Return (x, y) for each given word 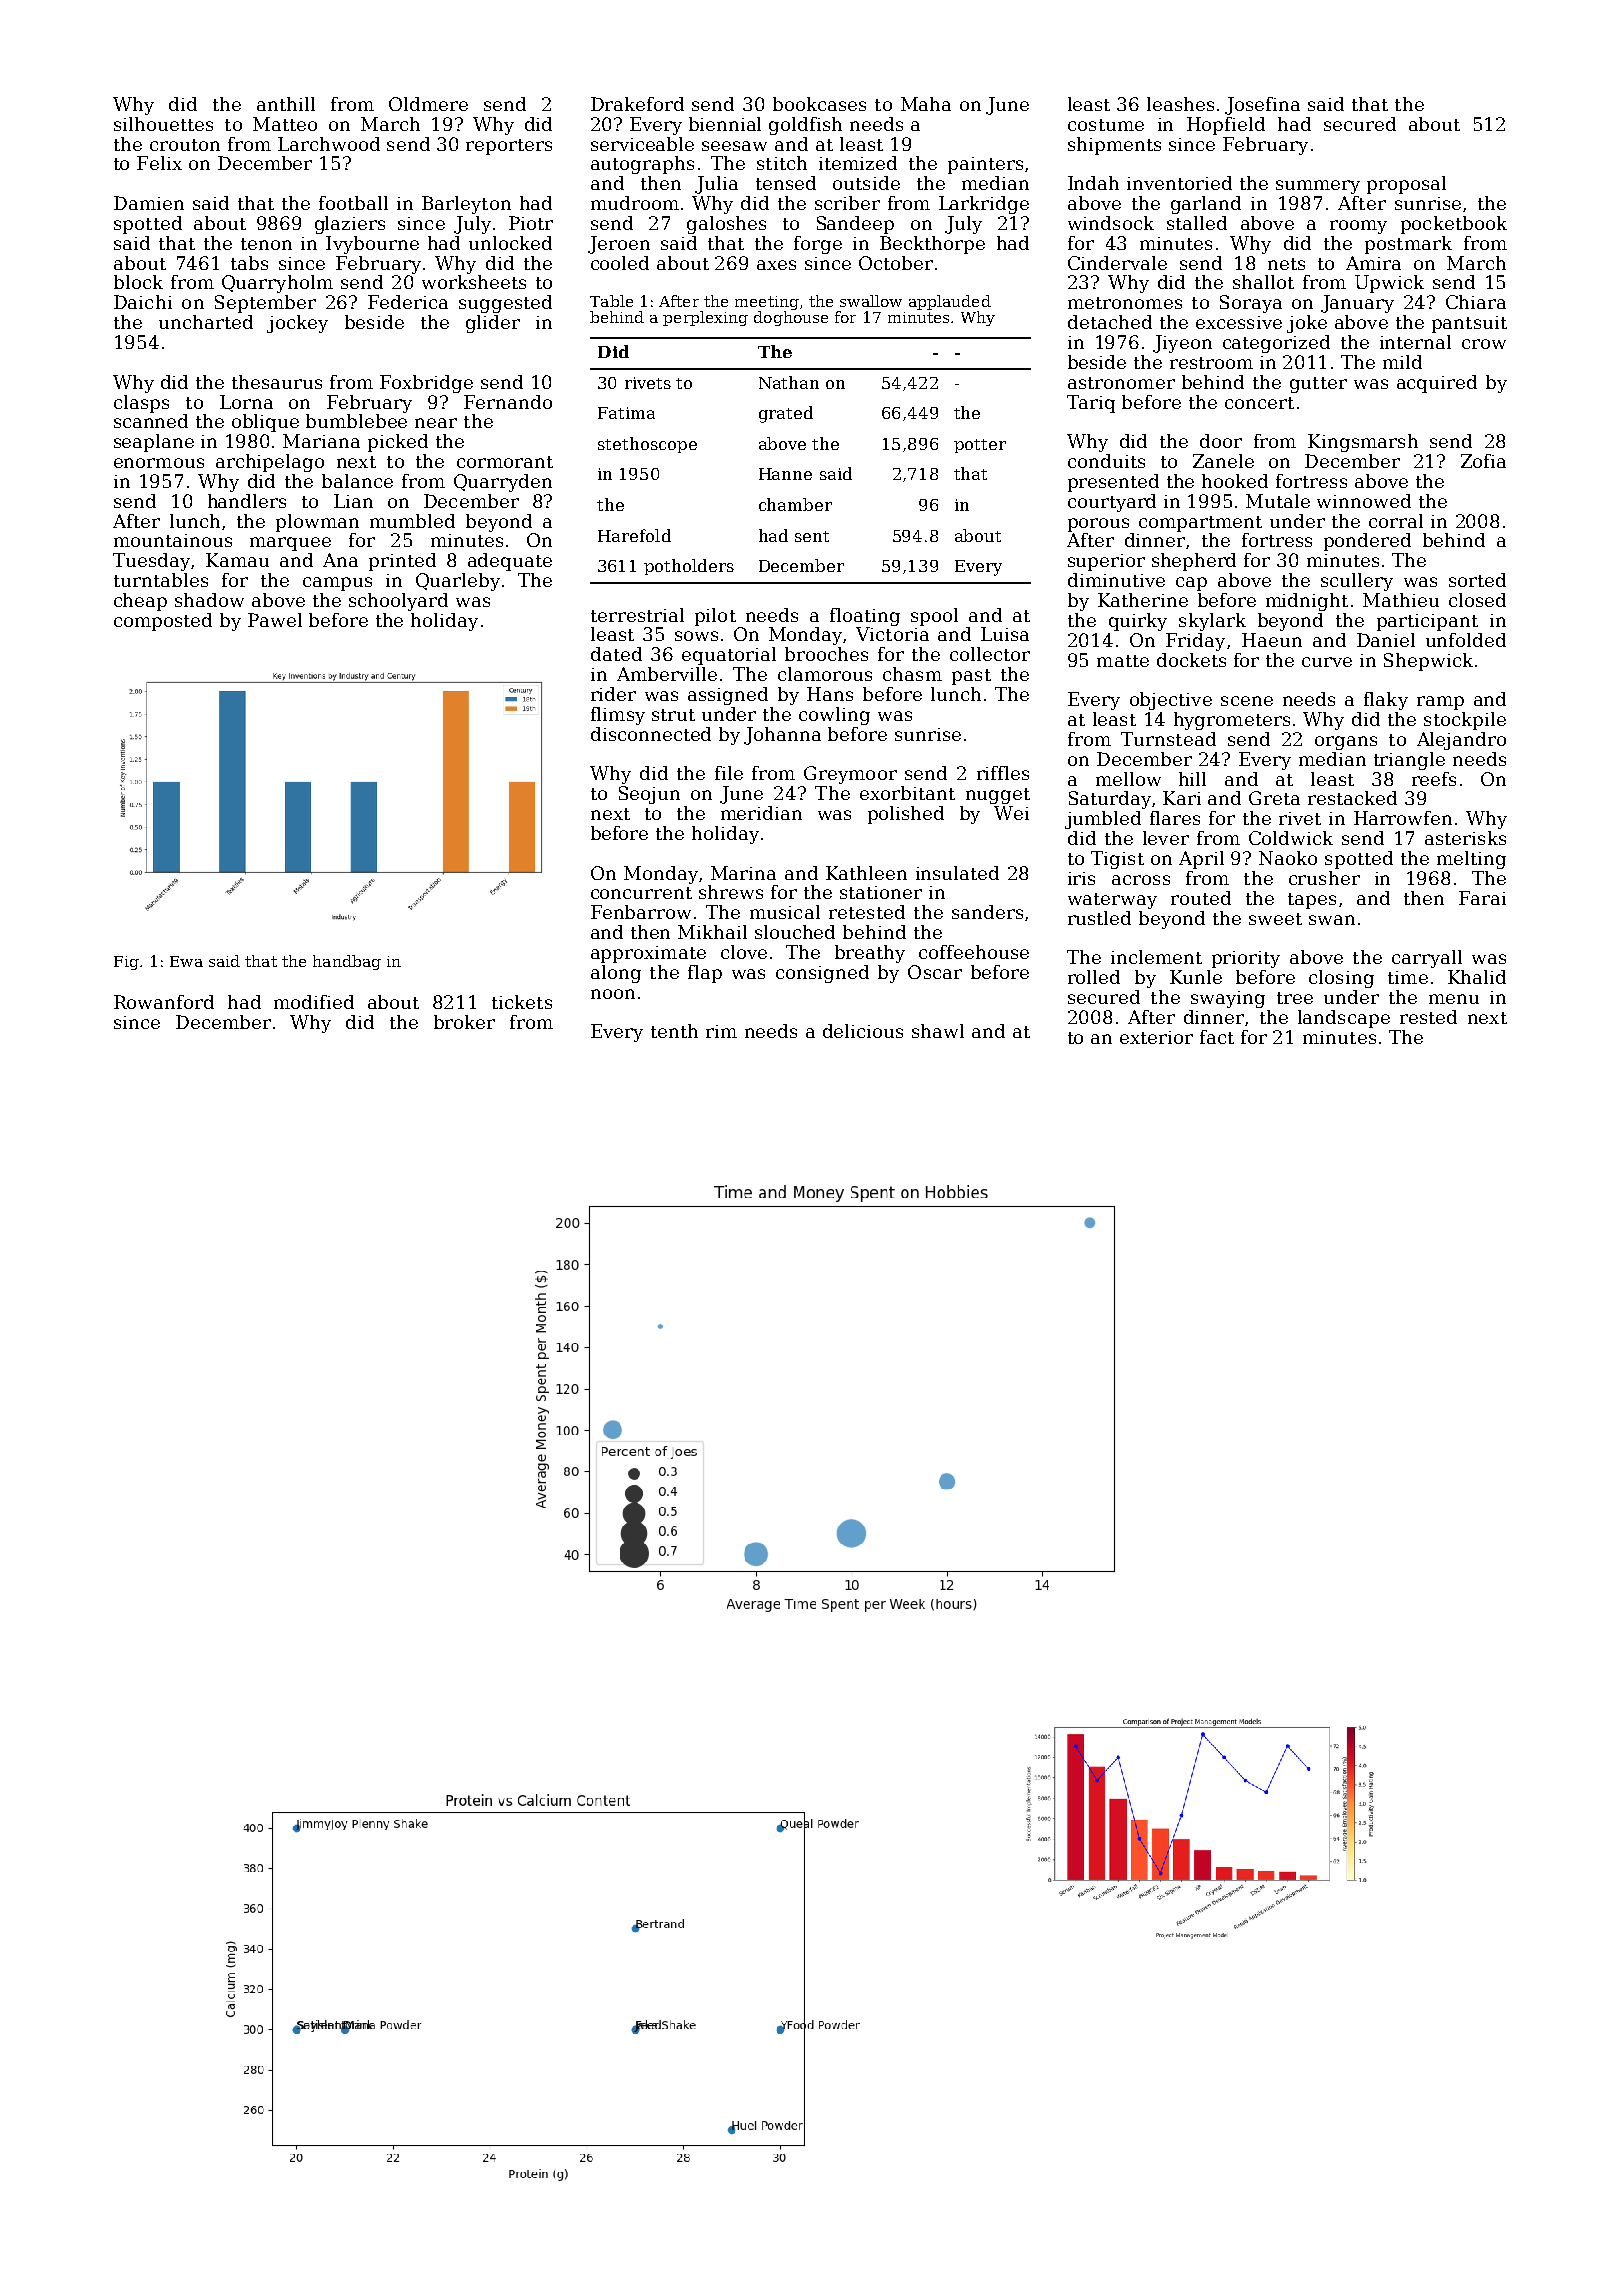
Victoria (892, 634)
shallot (1263, 282)
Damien (149, 203)
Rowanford (164, 1002)
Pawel (275, 620)
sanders (987, 912)
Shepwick (1428, 662)
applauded (950, 302)
